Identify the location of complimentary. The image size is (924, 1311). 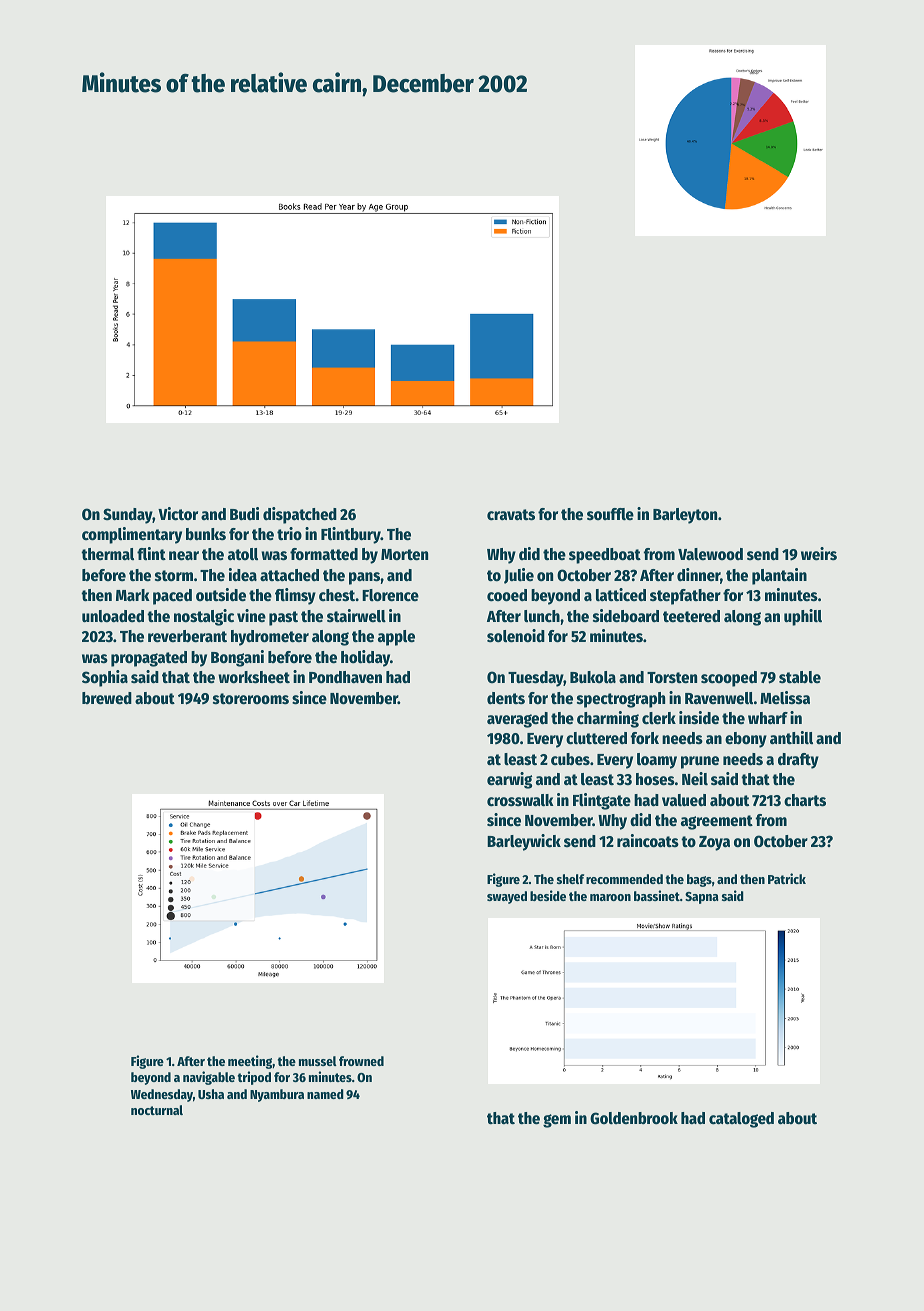
(132, 535).
